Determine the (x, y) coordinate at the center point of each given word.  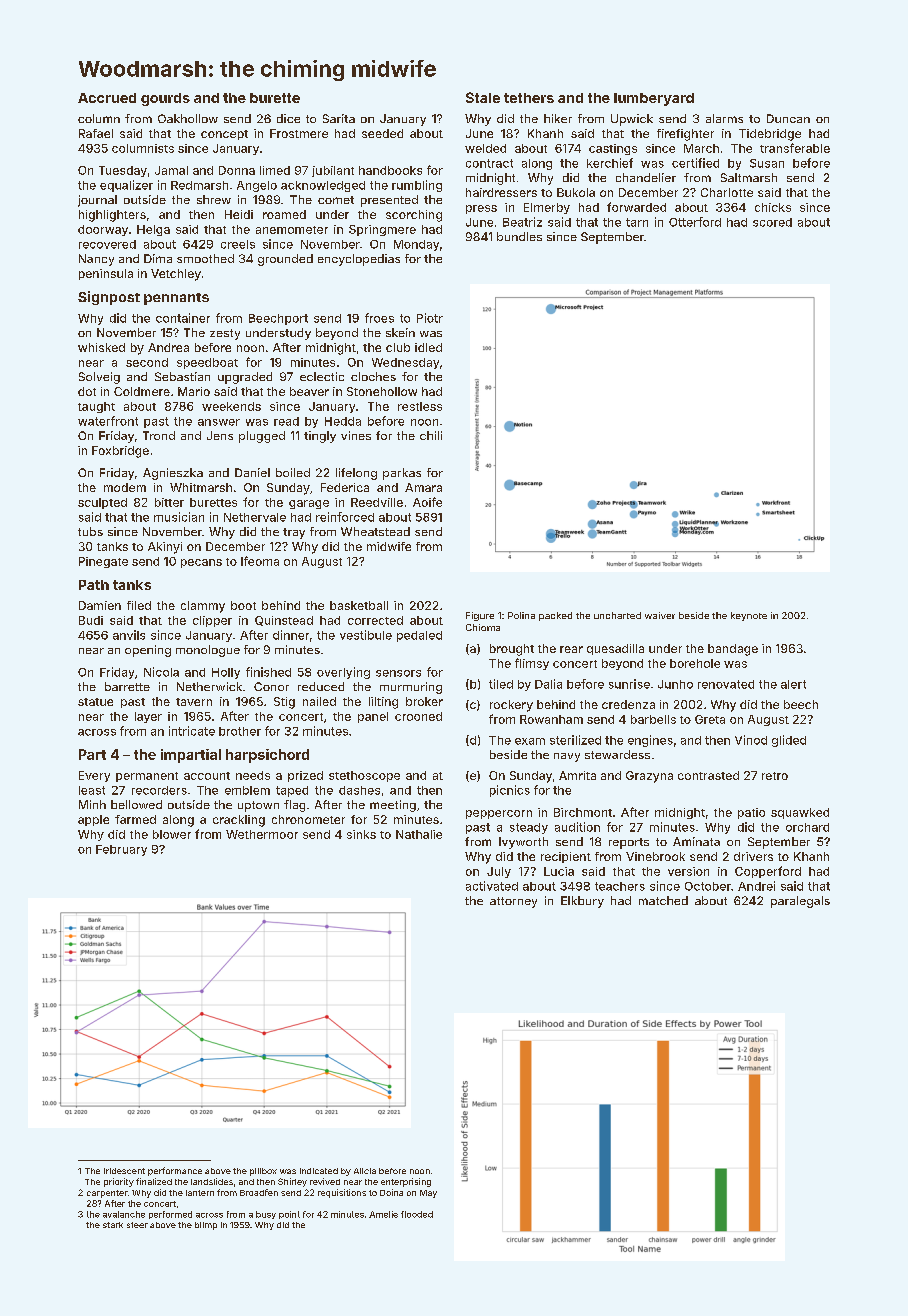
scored (772, 222)
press (481, 209)
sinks (361, 834)
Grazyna (649, 777)
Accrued (107, 98)
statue (95, 702)
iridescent (124, 1171)
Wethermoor (262, 834)
